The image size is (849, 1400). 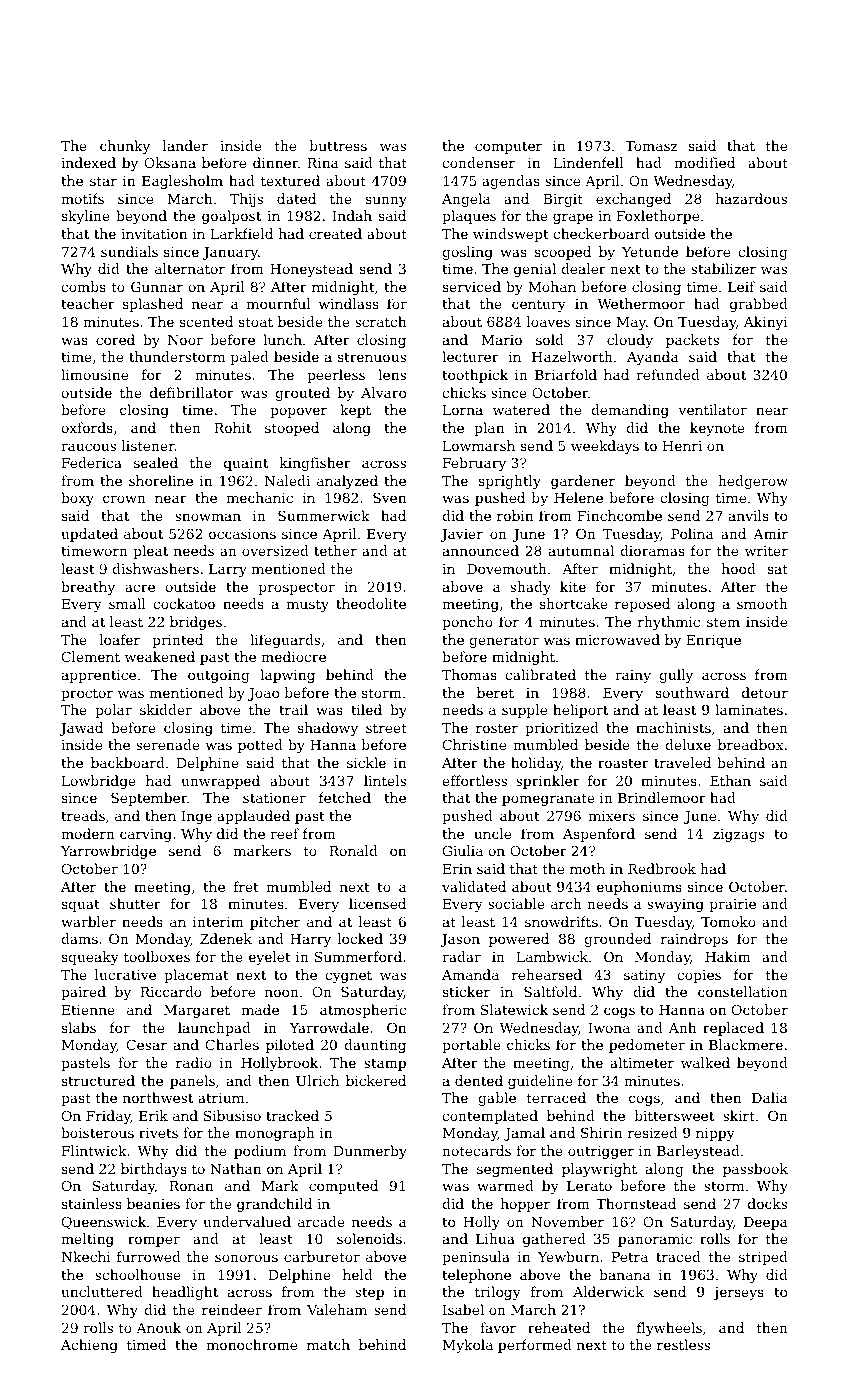 I want to click on Redbrook, so click(x=662, y=868).
